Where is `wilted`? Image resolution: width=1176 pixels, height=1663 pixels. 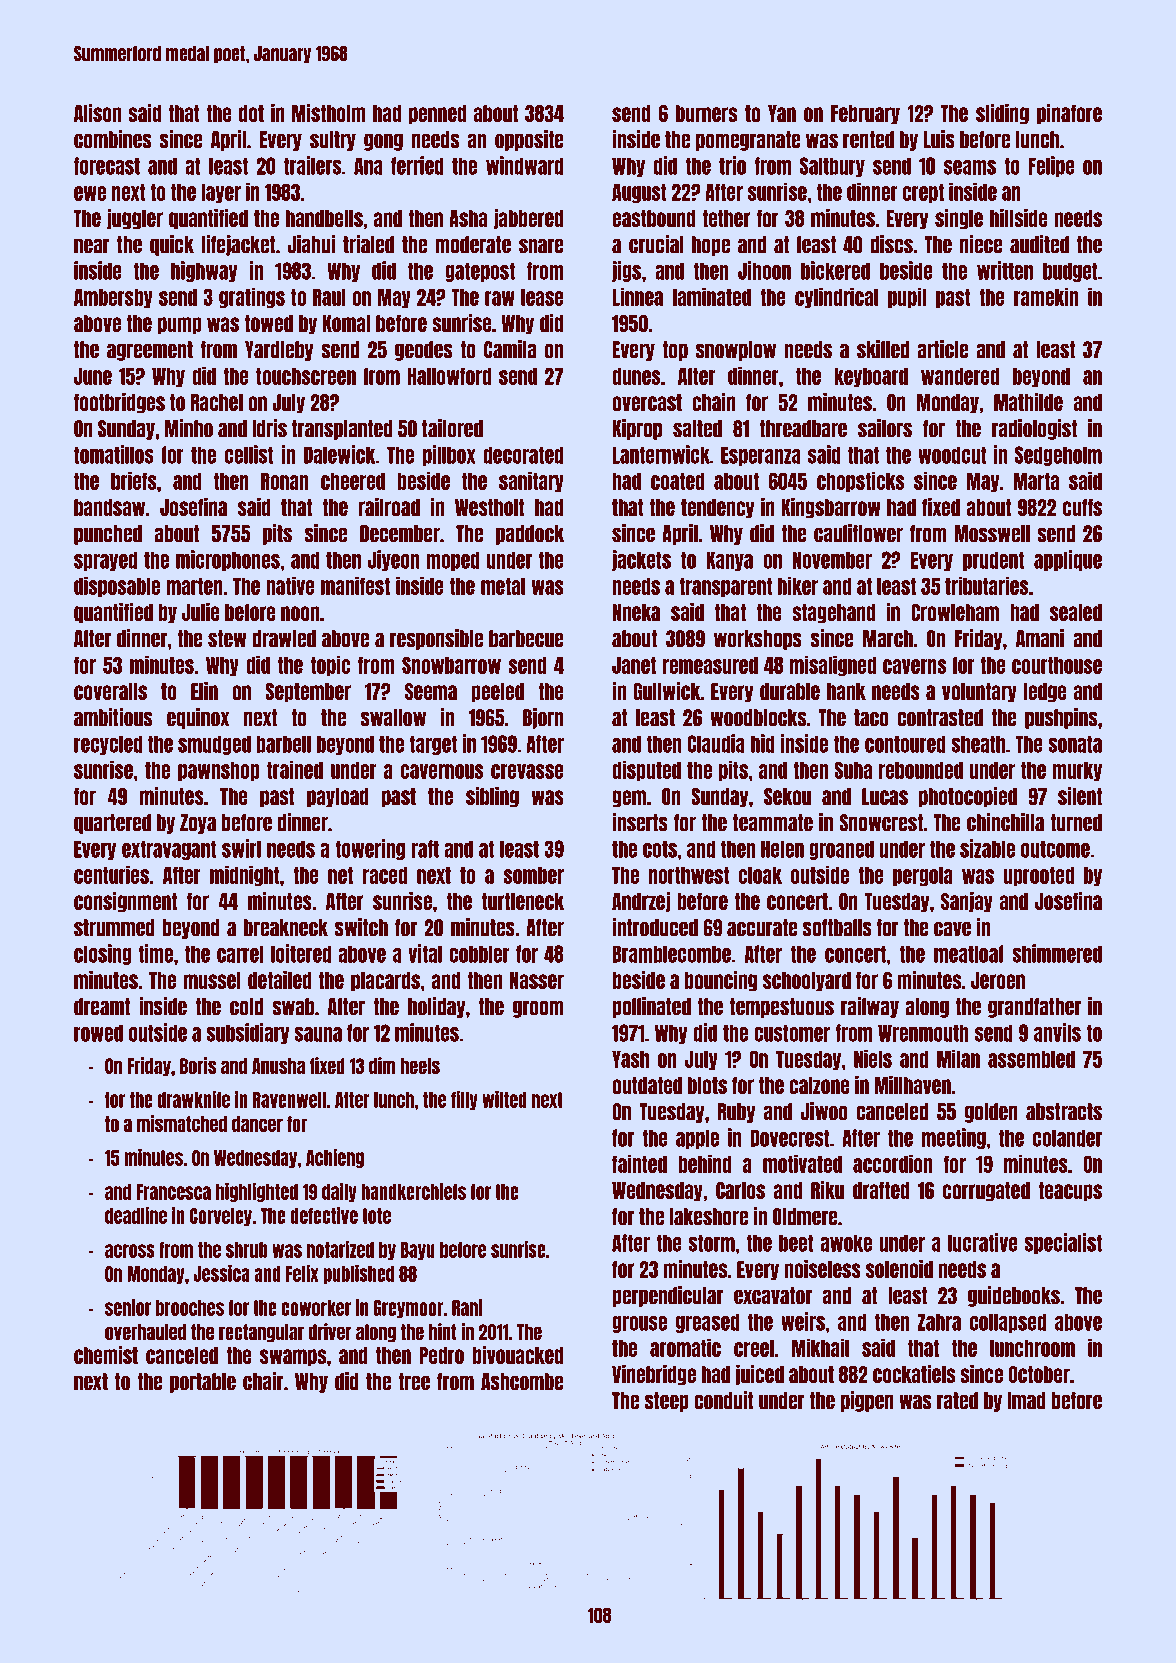
wilted is located at coordinates (504, 1099).
